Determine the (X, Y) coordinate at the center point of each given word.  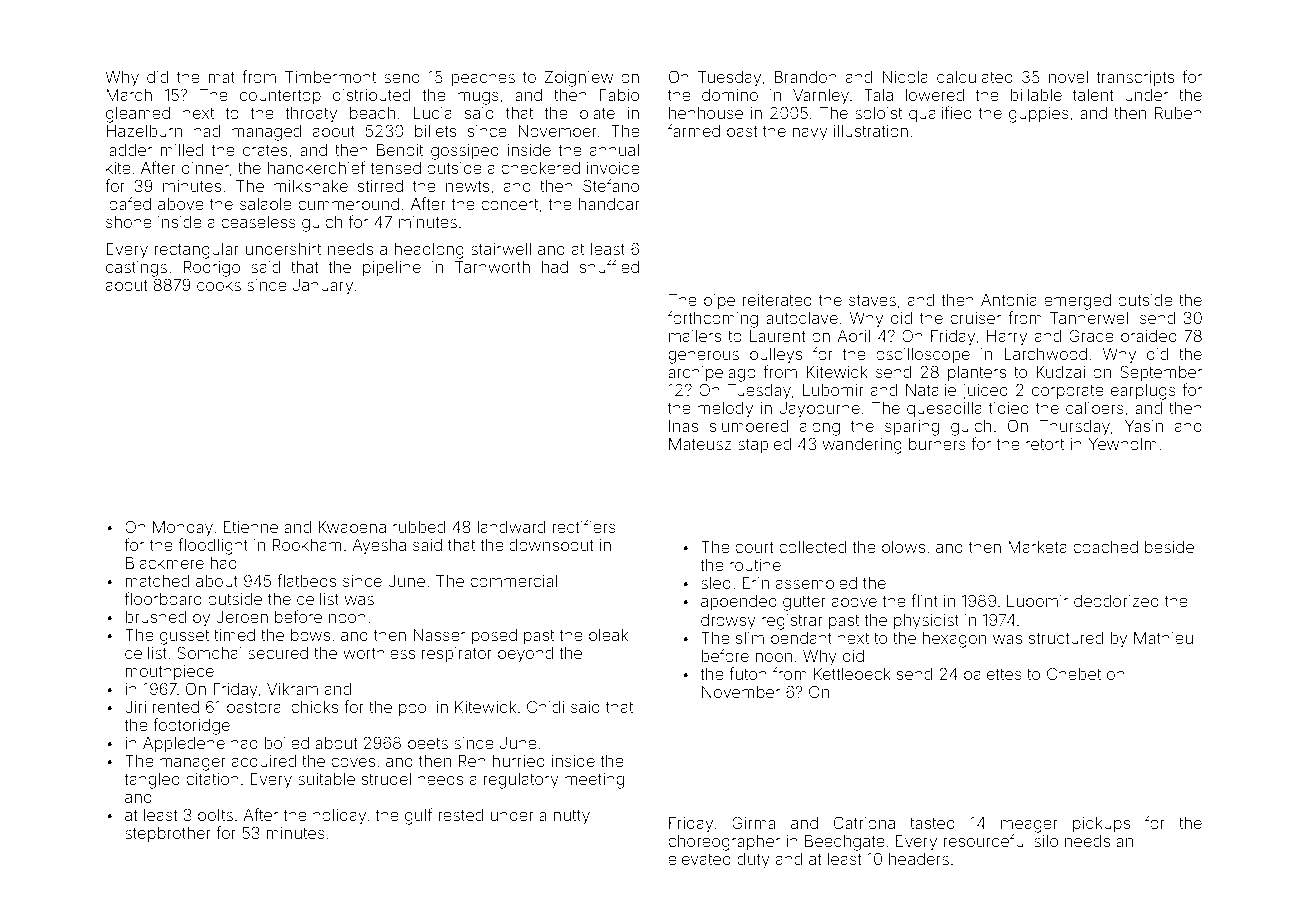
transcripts (1135, 78)
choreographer (724, 843)
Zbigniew (579, 79)
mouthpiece (169, 673)
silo (1046, 841)
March (129, 95)
